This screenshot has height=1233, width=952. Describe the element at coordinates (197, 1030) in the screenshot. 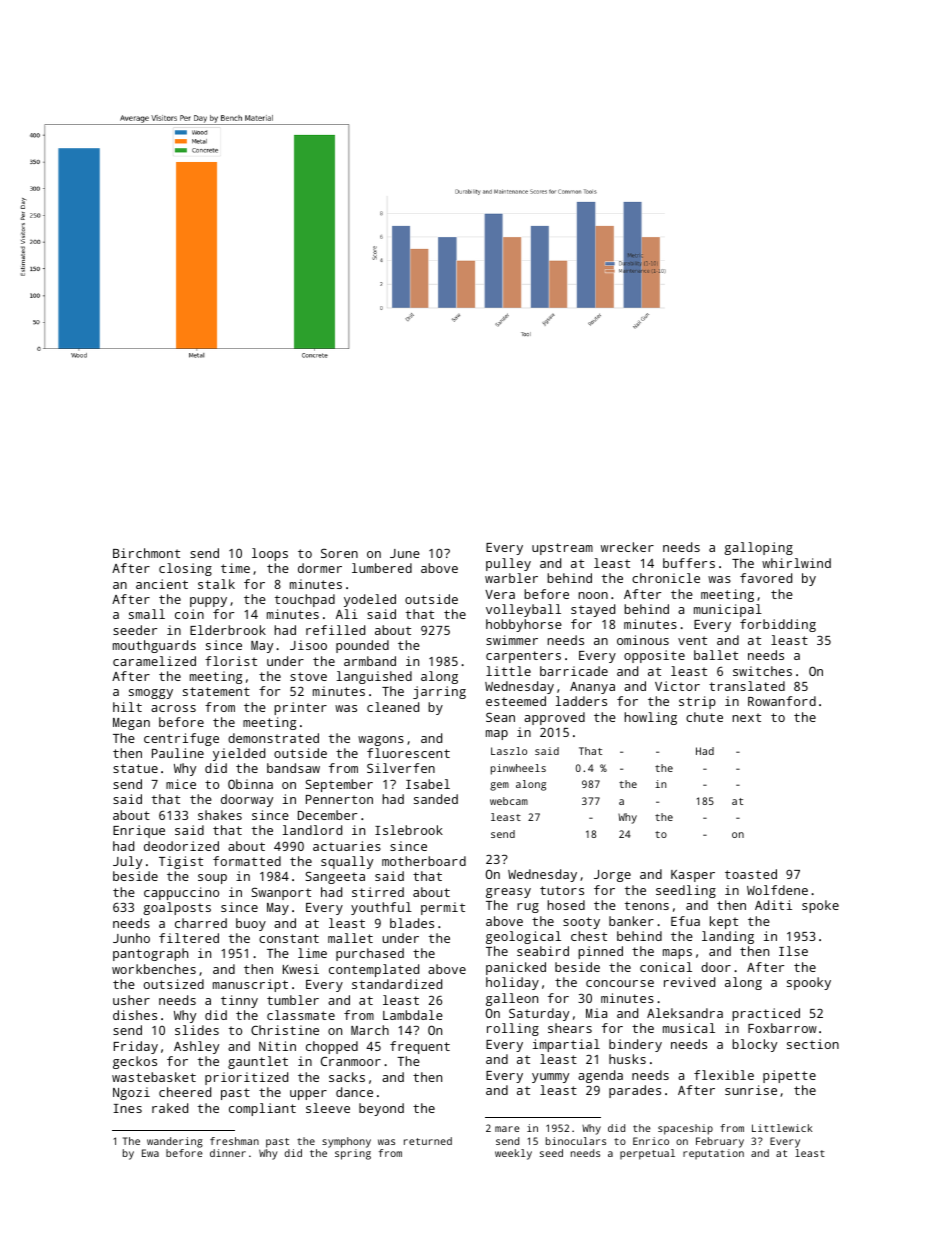

I see `slides` at that location.
